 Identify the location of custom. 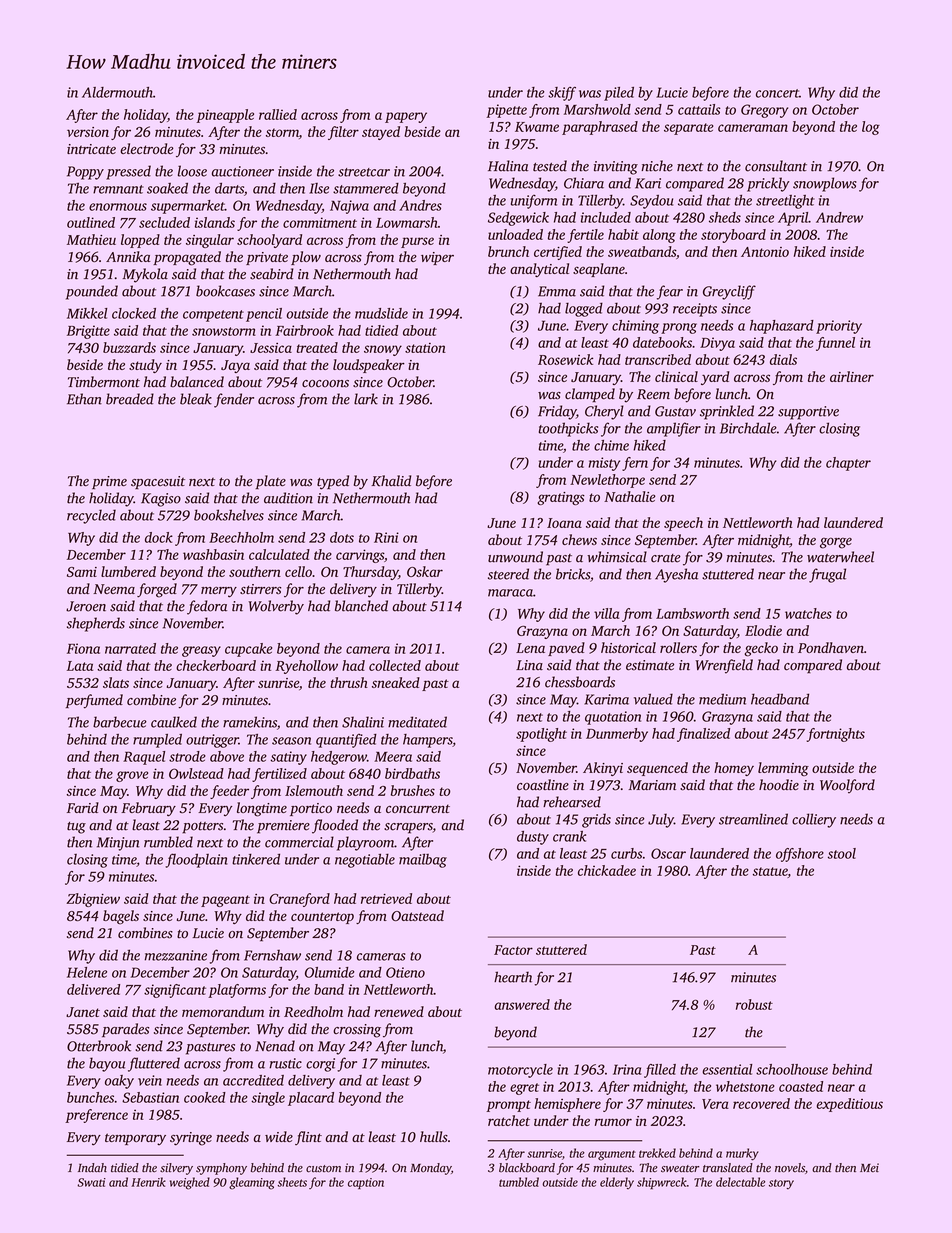
(323, 1169).
